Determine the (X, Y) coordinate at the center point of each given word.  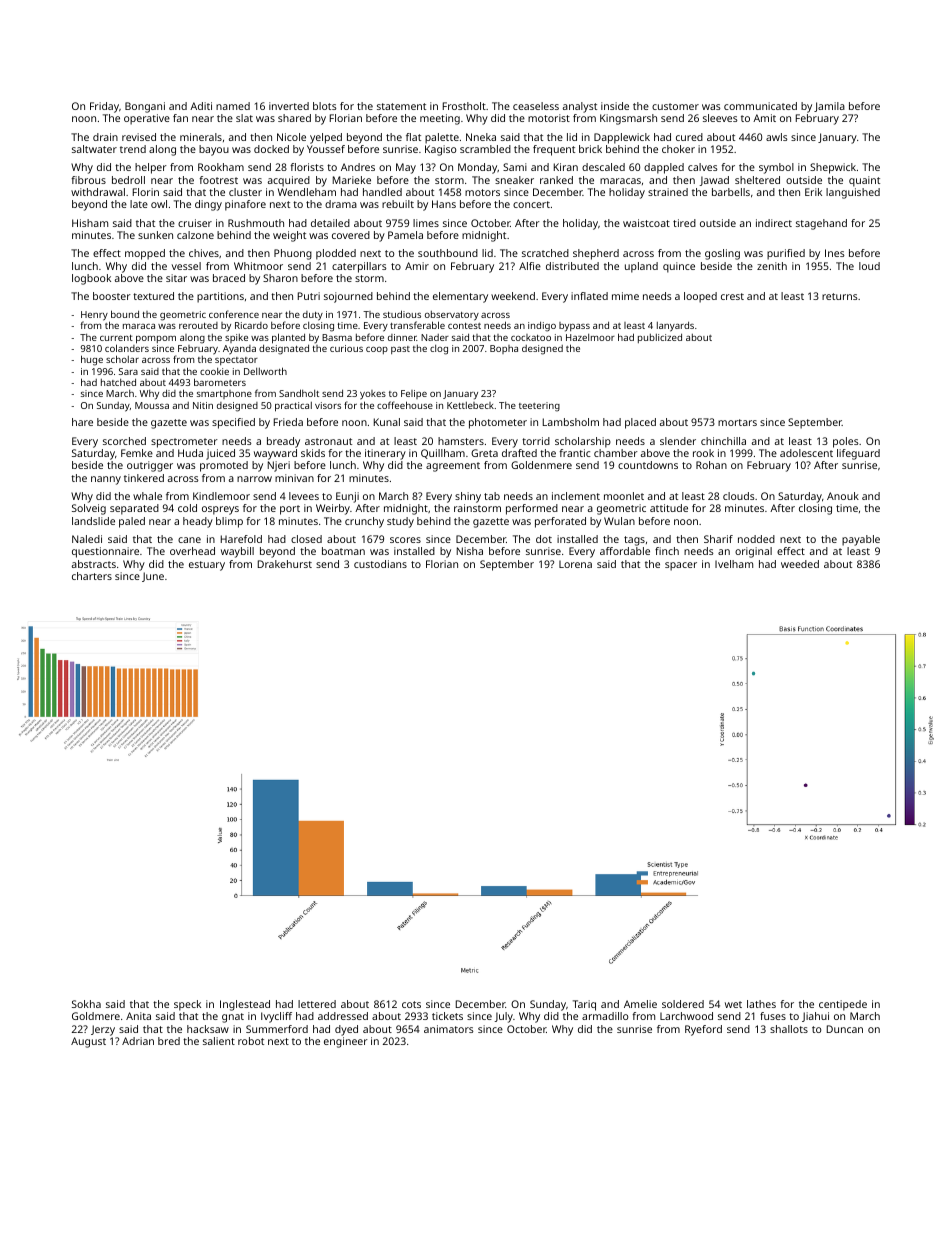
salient (219, 1041)
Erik (813, 192)
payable (861, 540)
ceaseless (536, 106)
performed (532, 509)
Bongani (145, 107)
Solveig (89, 509)
